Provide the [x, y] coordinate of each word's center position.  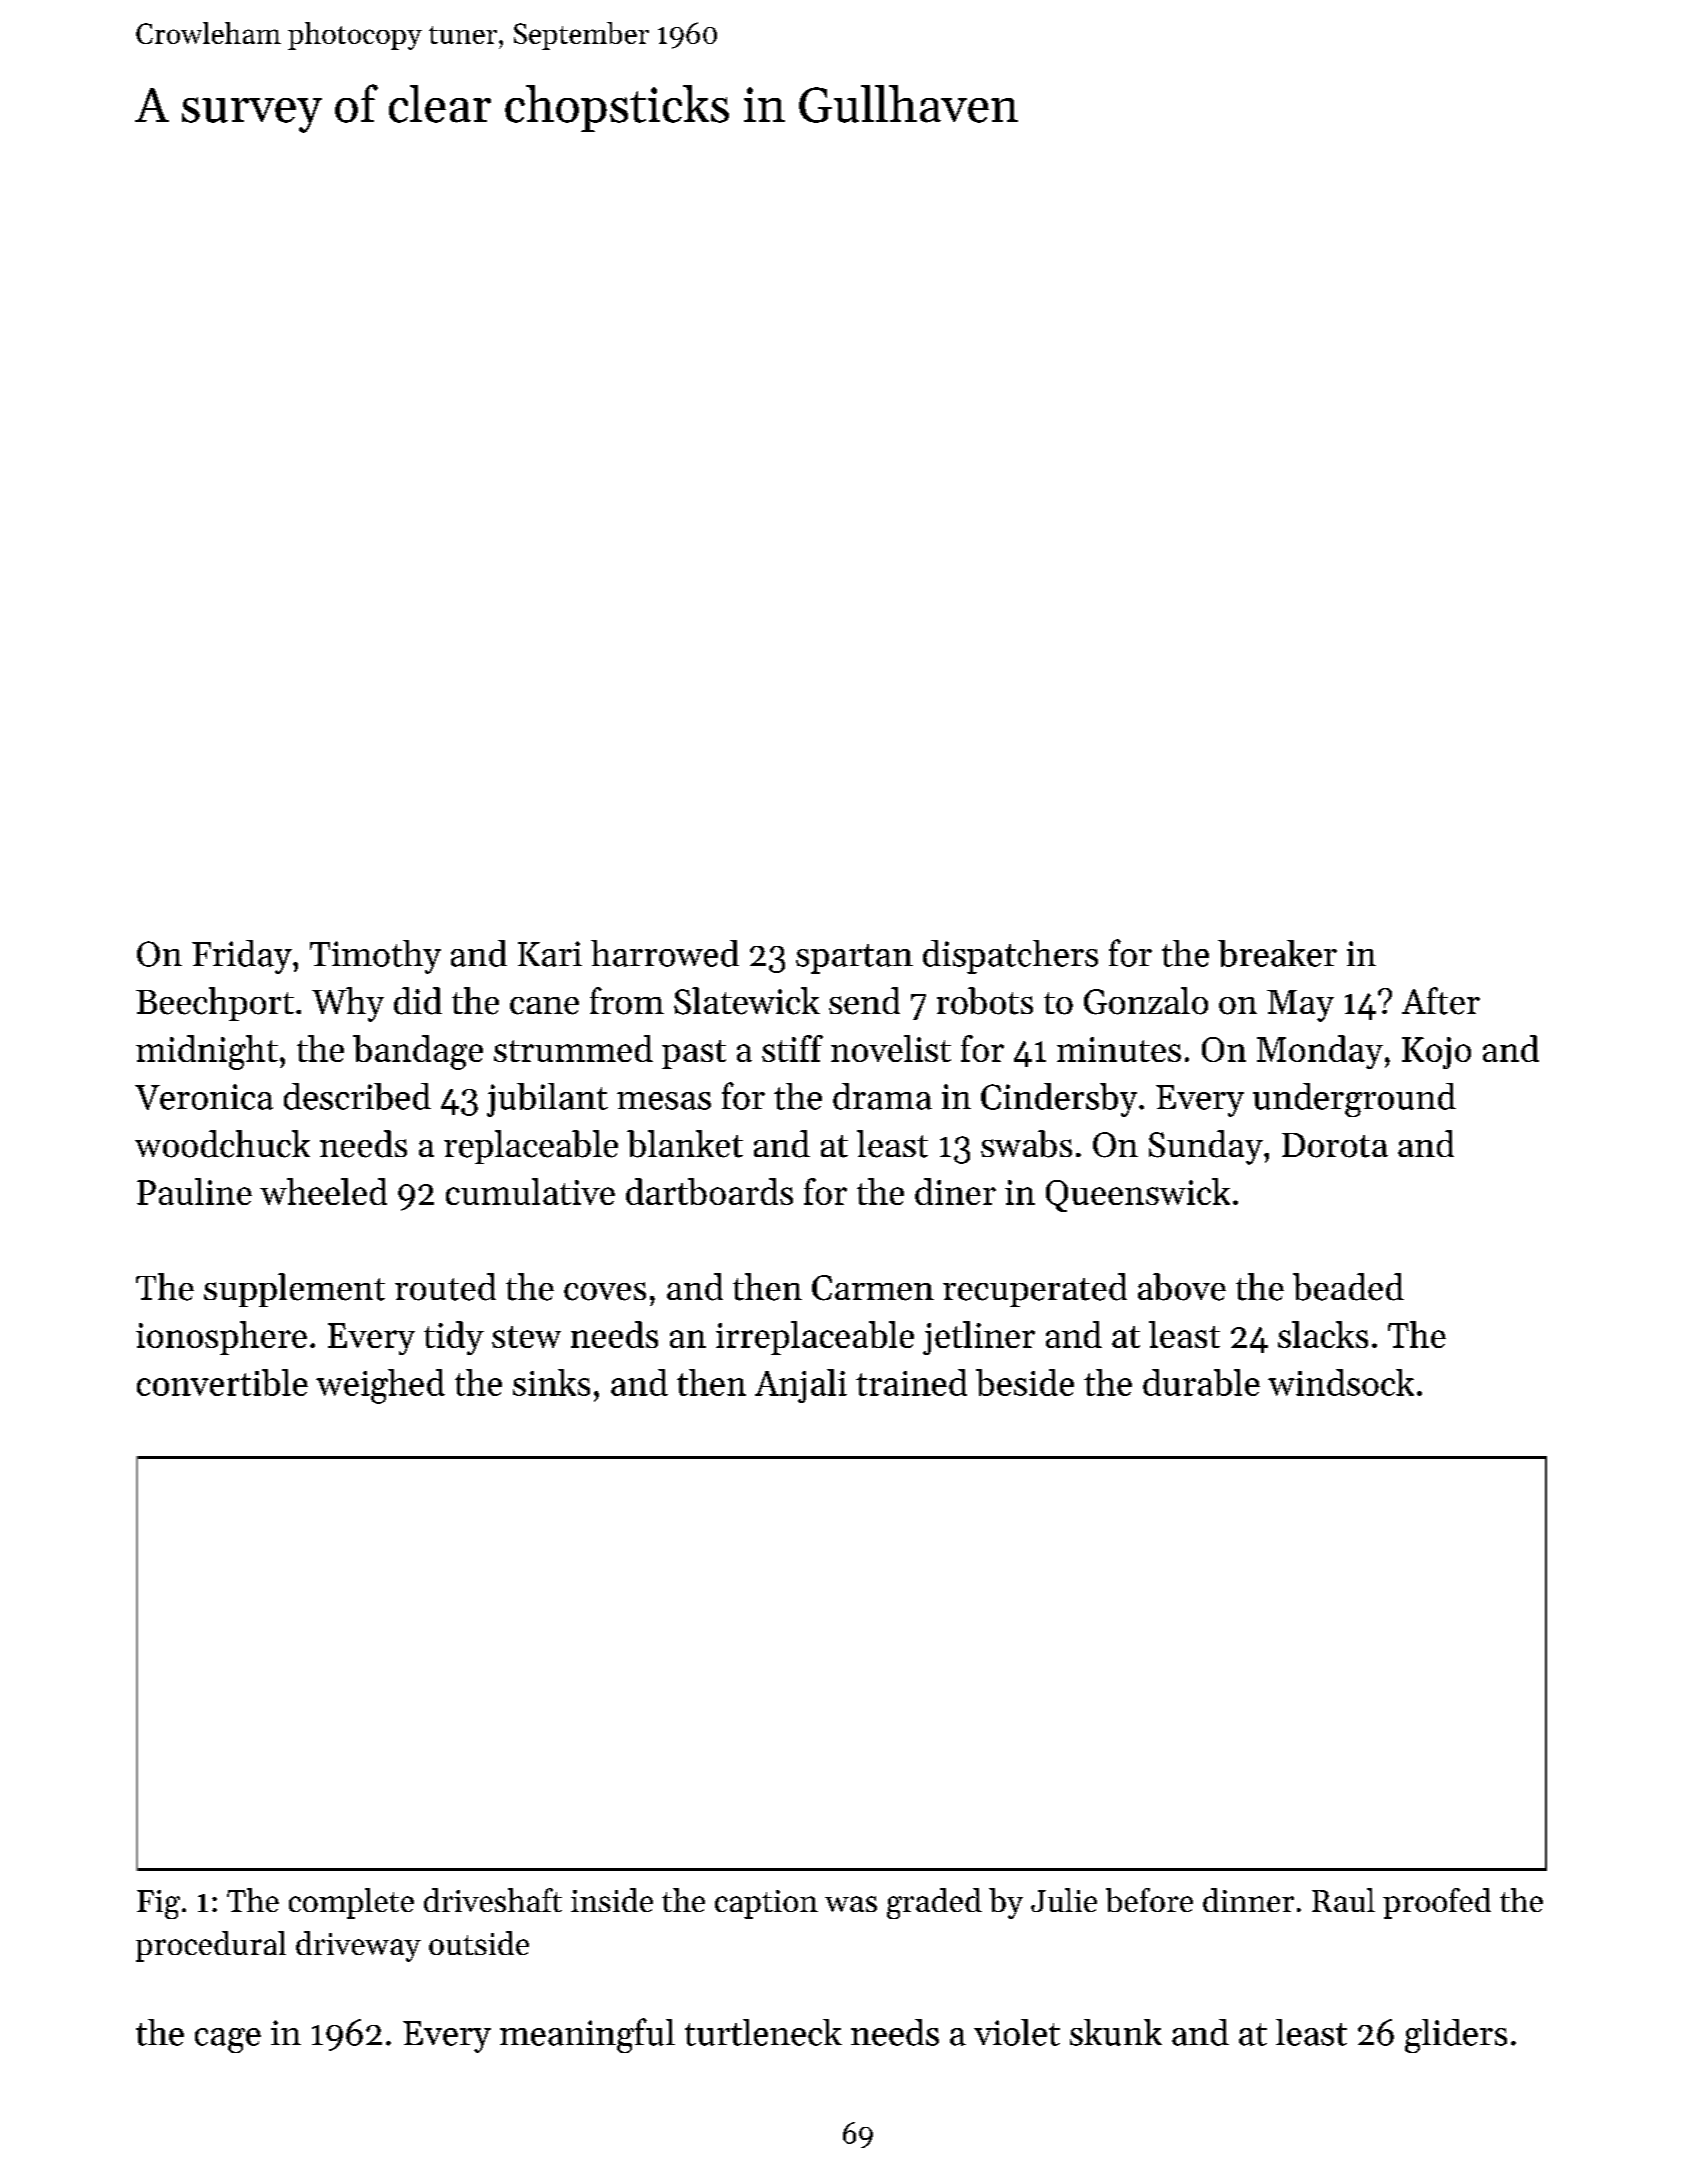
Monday [1320, 1052]
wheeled [323, 1191]
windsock [1341, 1382]
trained [911, 1382]
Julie [1064, 1900]
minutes [1119, 1049]
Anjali [801, 1386]
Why [348, 1004]
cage [228, 2040]
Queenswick [1138, 1195]
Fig [158, 1904]
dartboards [709, 1191]
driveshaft [493, 1900]
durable [1201, 1382]
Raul [1343, 1900]
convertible [222, 1382]
